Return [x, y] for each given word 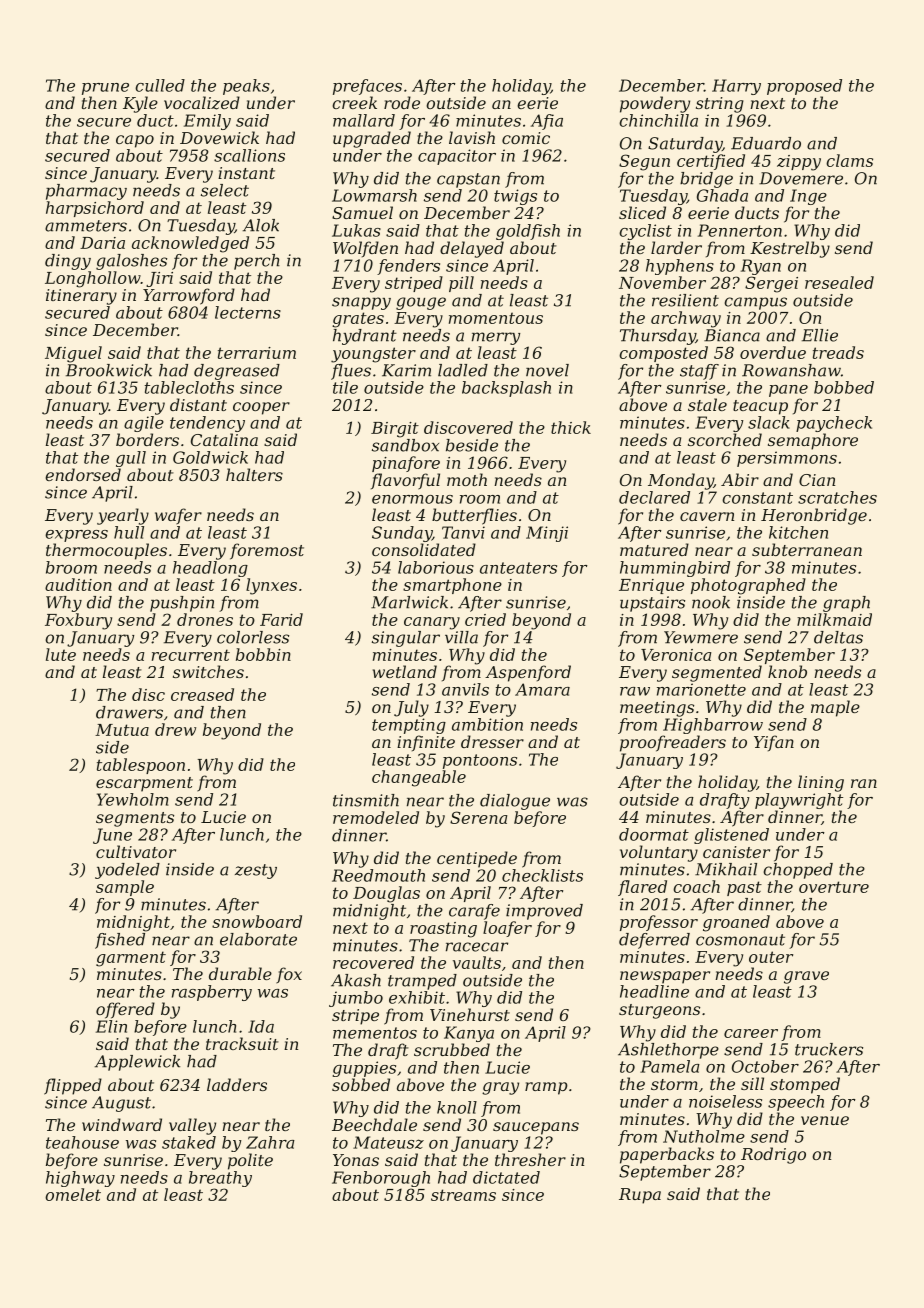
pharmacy [86, 192]
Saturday [685, 145]
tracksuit [242, 1043]
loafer [507, 929]
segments [135, 819]
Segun [644, 162]
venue [825, 1120]
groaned [736, 923]
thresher [530, 1159]
